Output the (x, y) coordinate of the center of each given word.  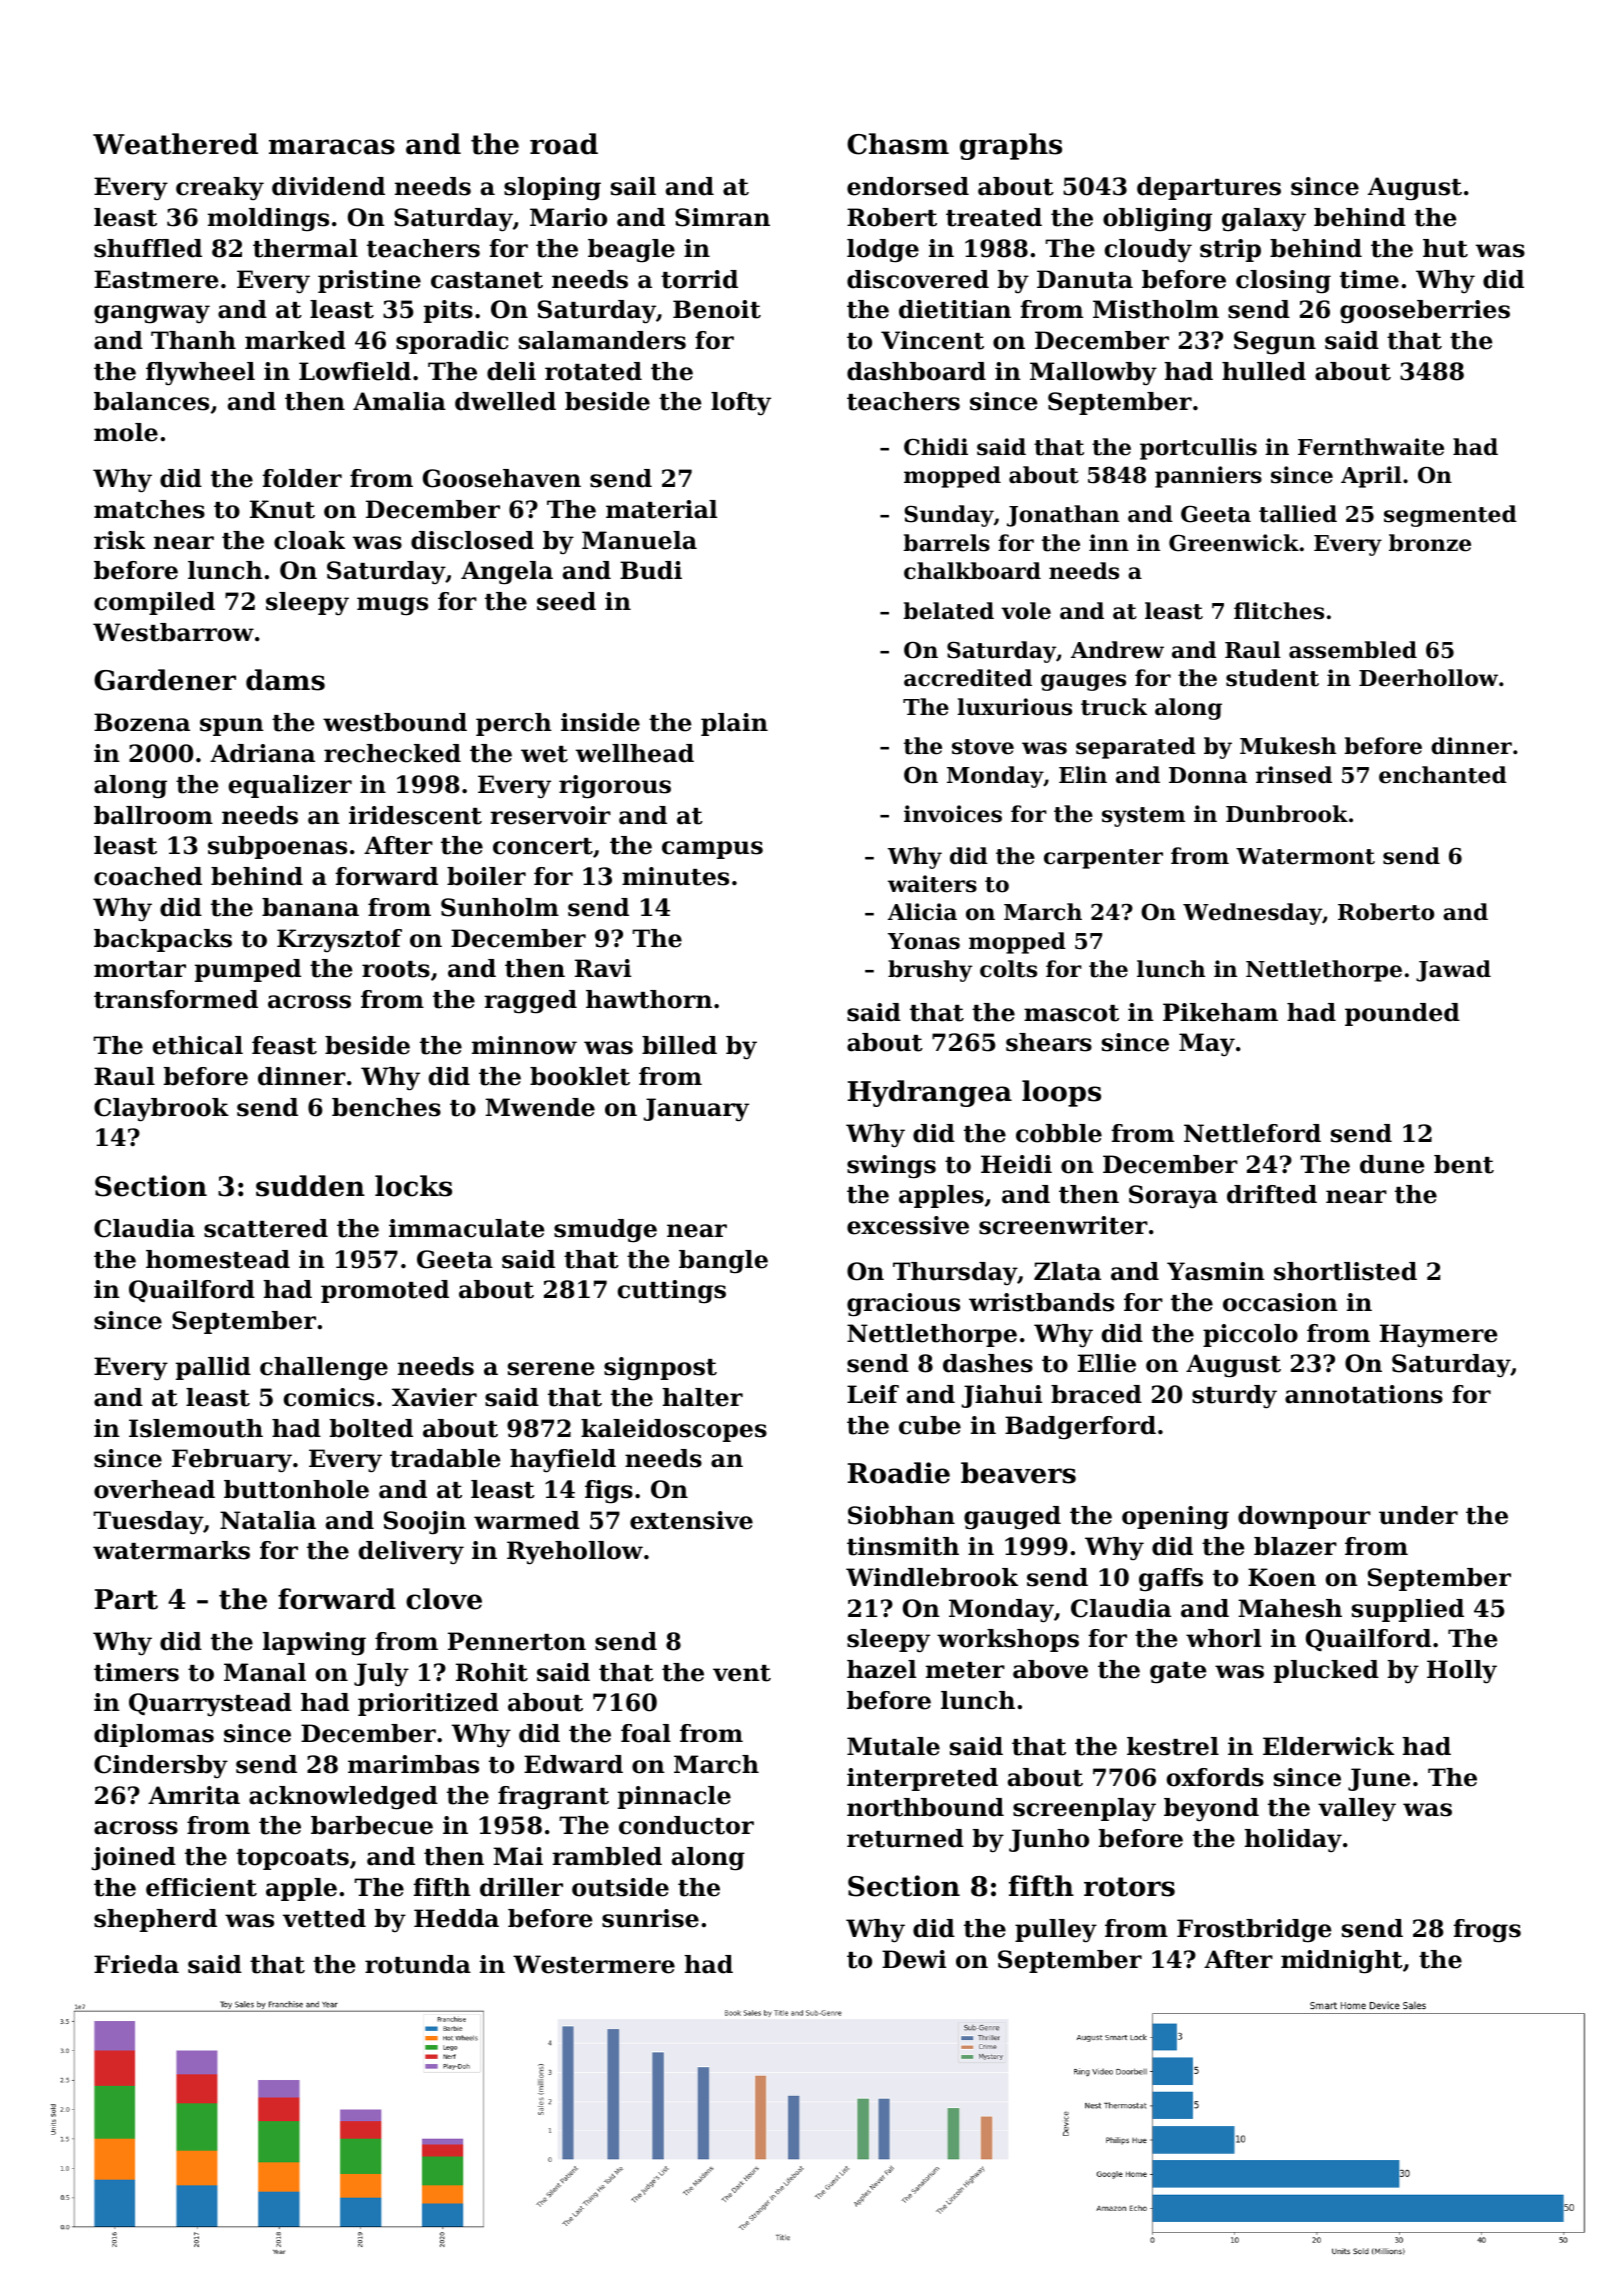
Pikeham (1220, 1012)
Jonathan (1063, 516)
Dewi (914, 1959)
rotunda (418, 1964)
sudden (310, 1186)
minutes (675, 876)
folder (302, 478)
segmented (1450, 516)
